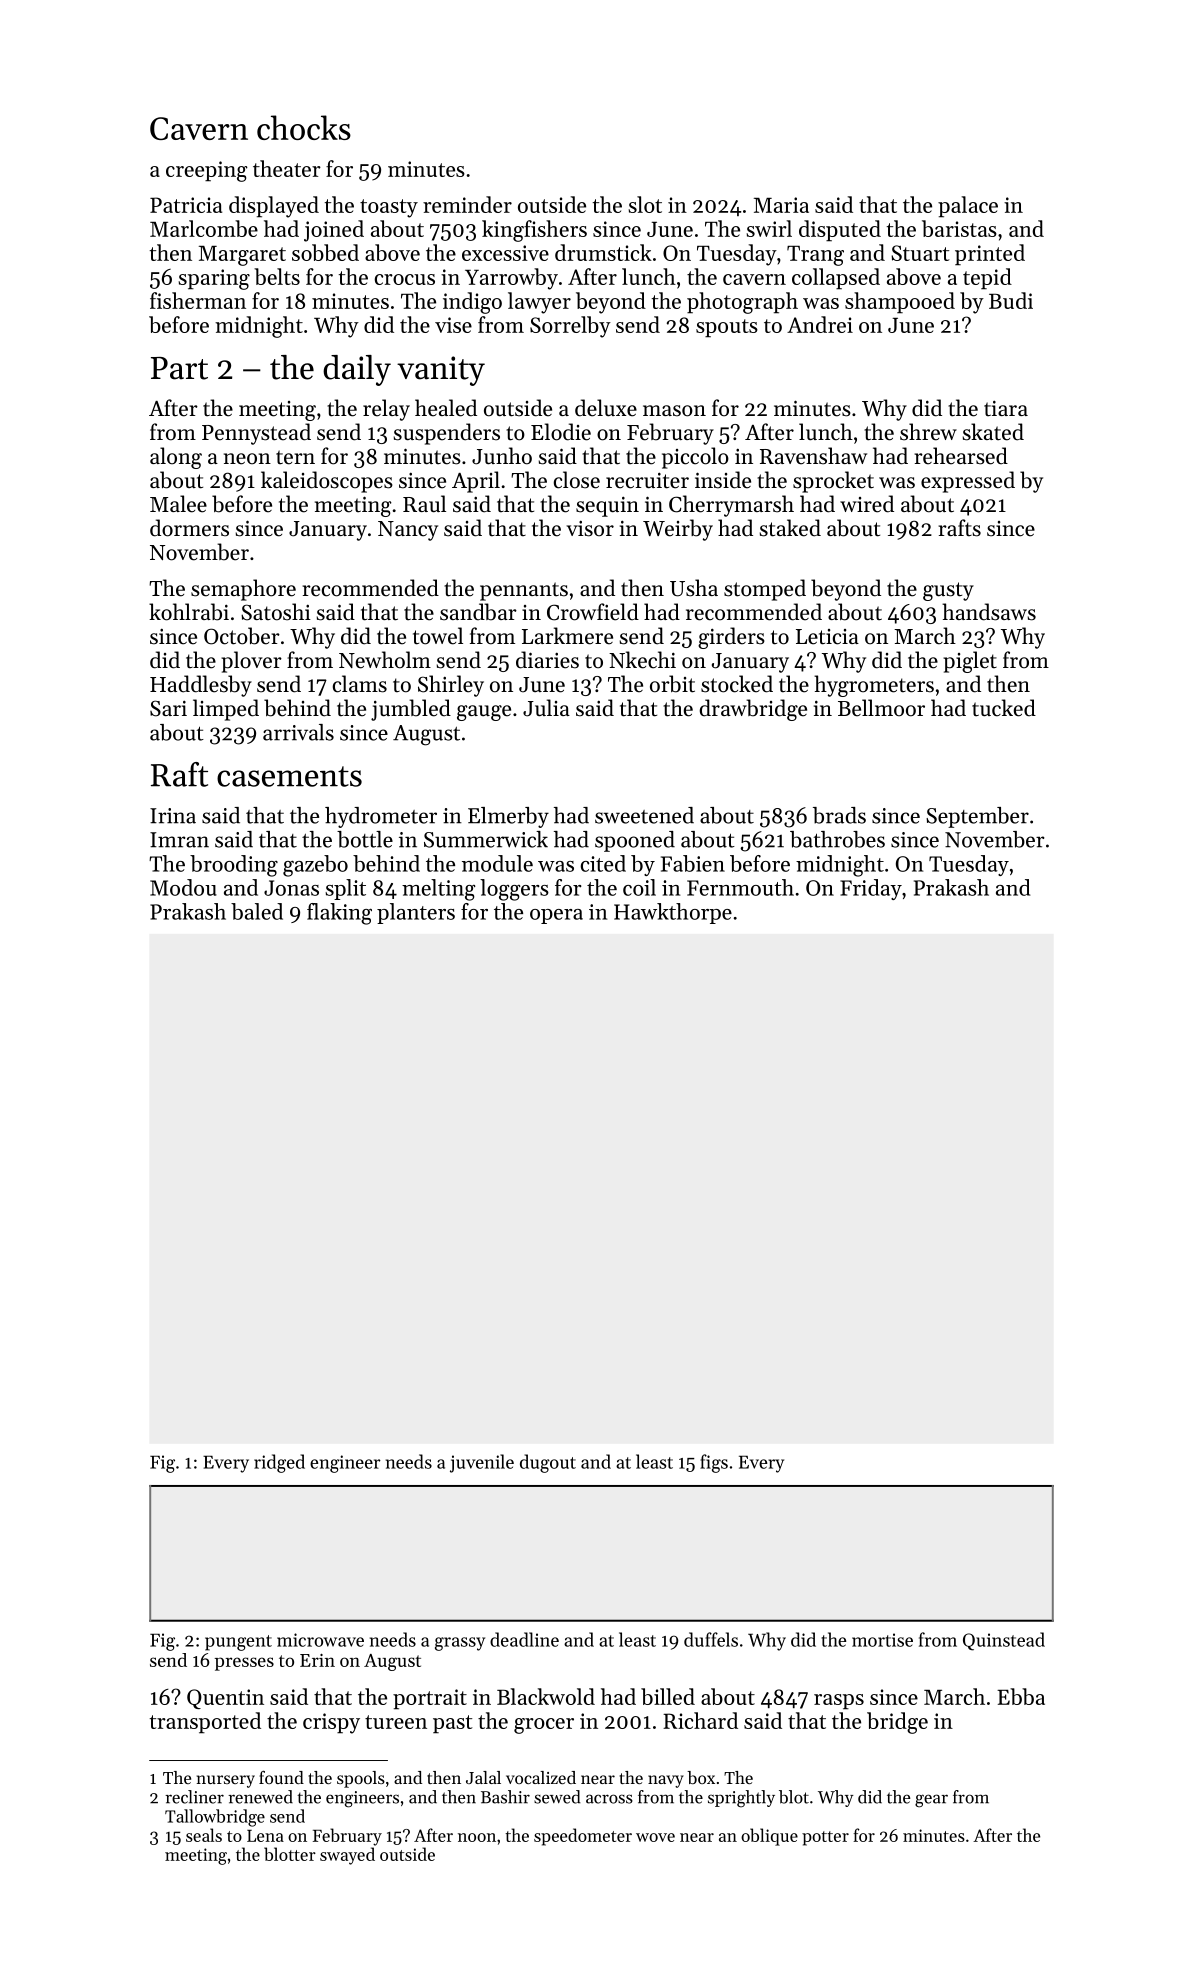 The height and width of the screenshot is (1982, 1203). What do you see at coordinates (257, 911) in the screenshot?
I see `baled` at bounding box center [257, 911].
